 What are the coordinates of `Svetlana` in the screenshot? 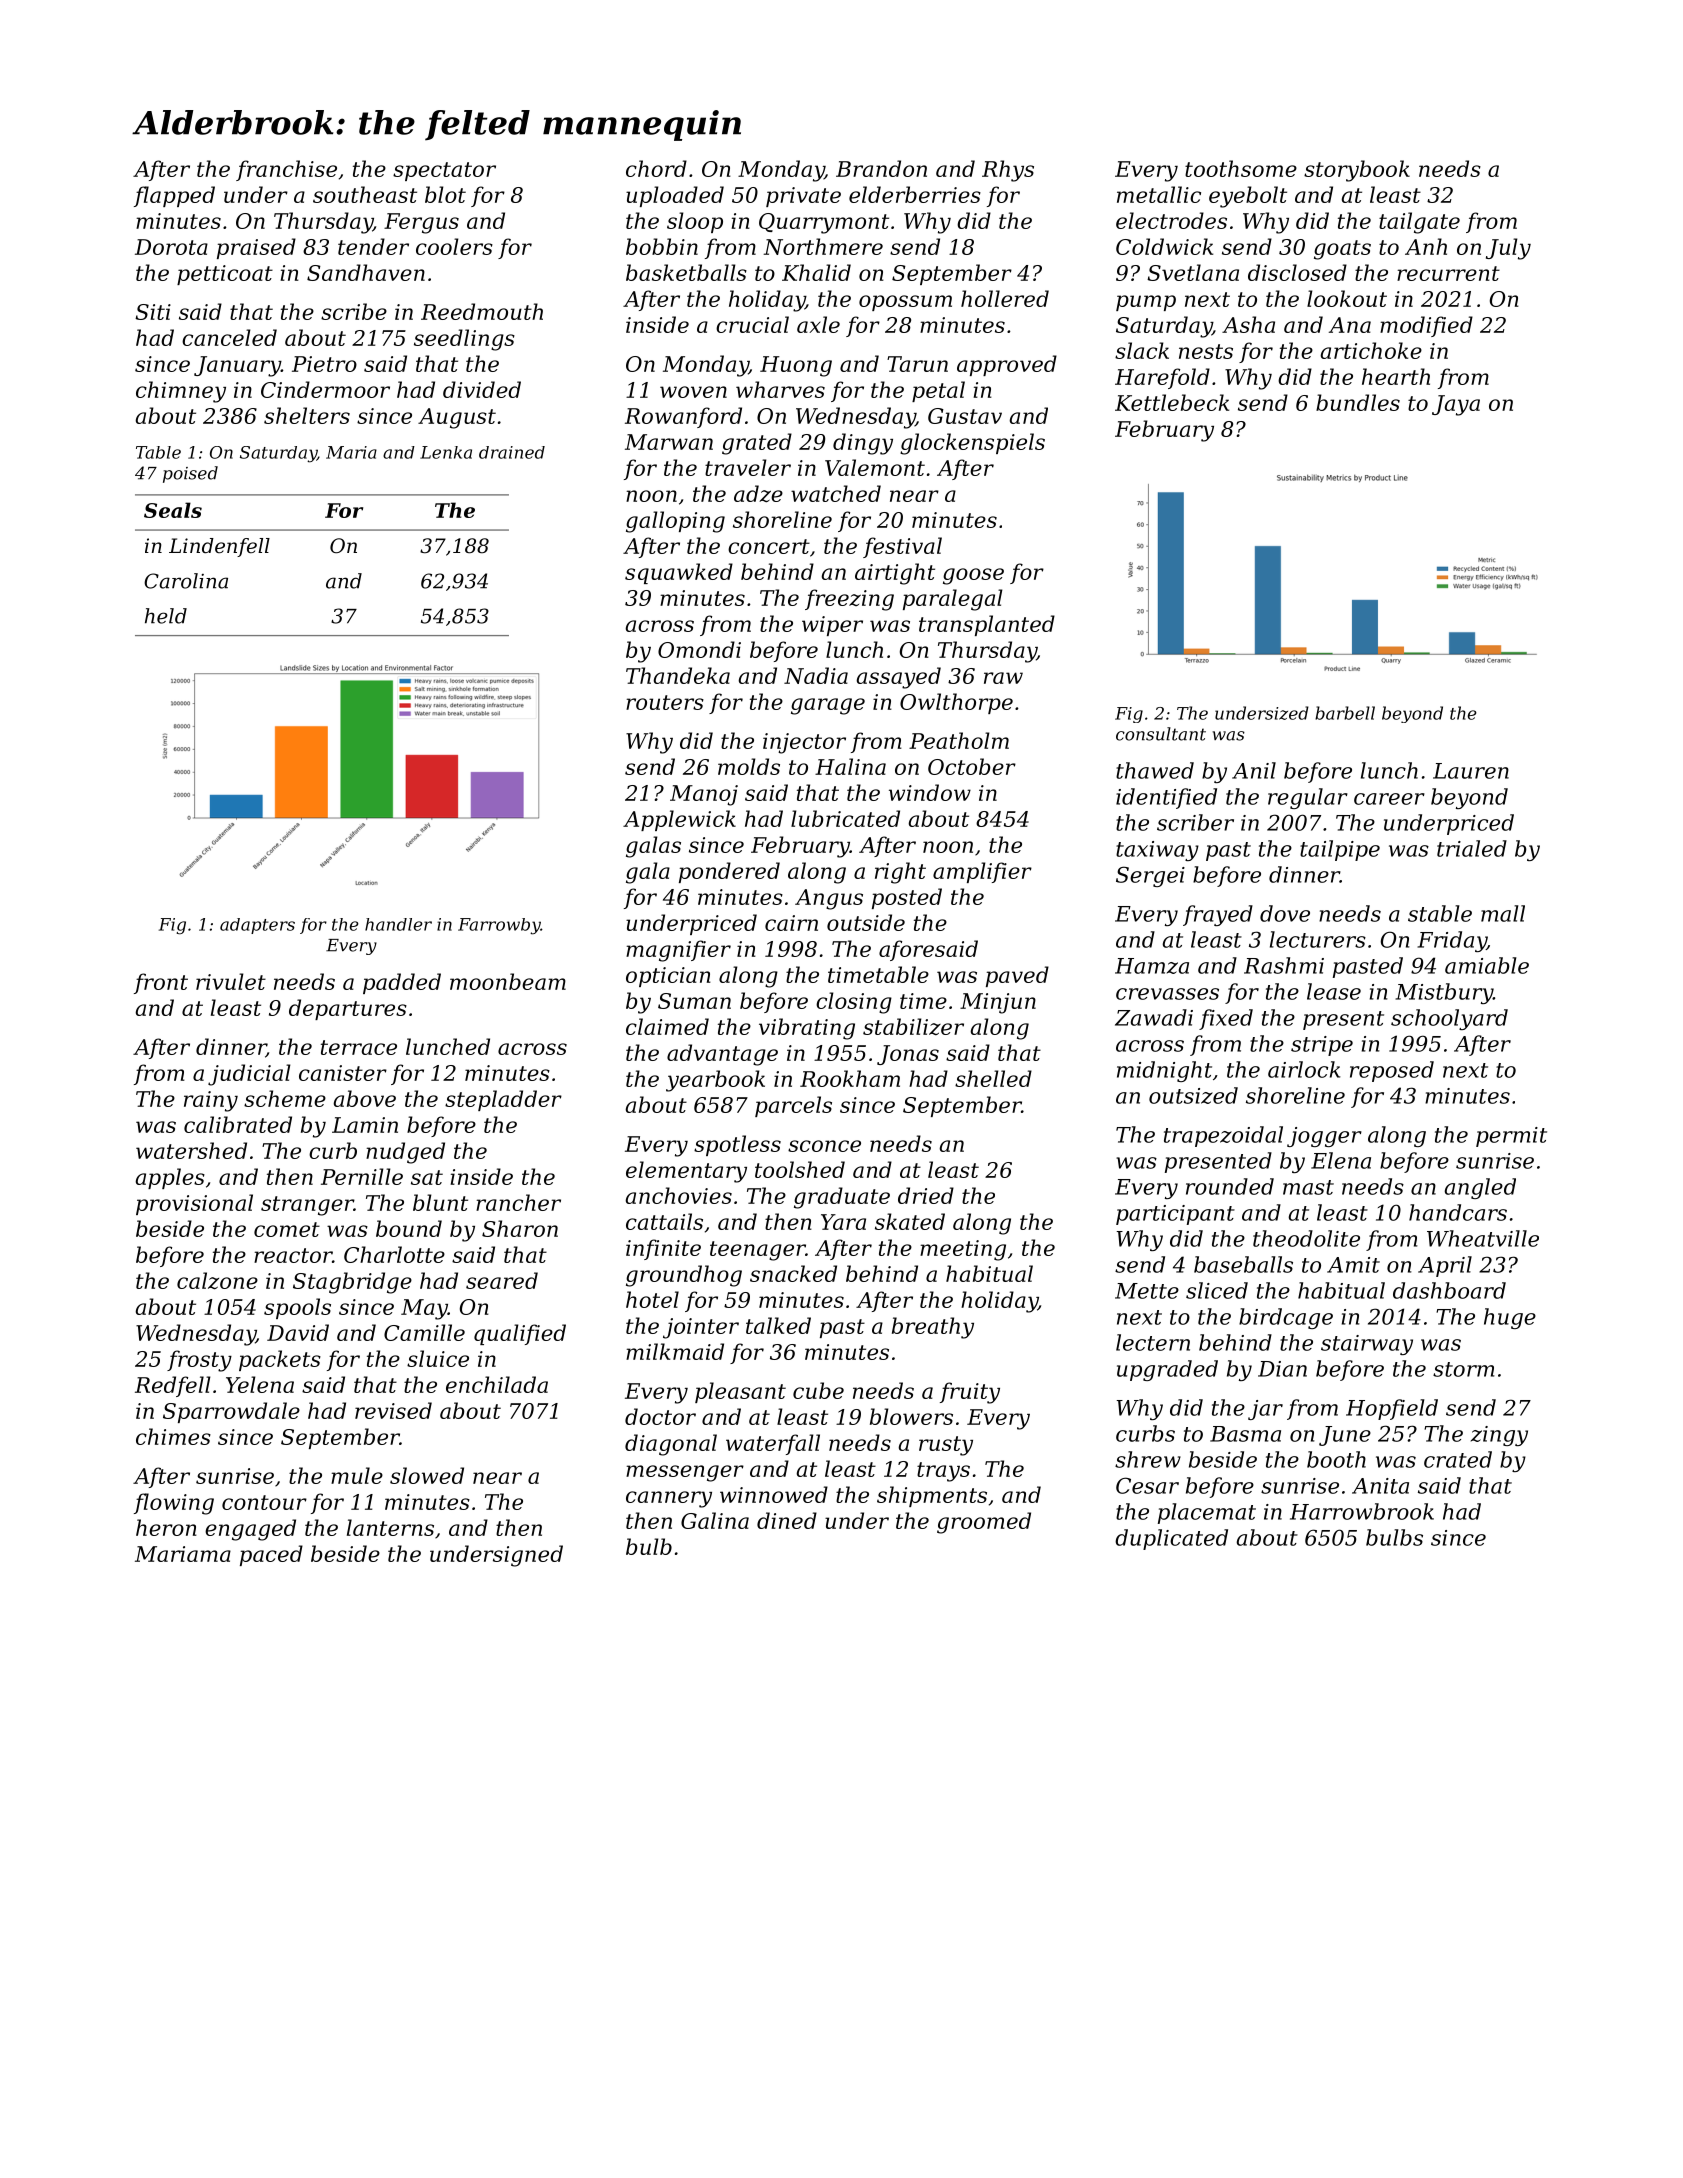 It's located at (1193, 272).
